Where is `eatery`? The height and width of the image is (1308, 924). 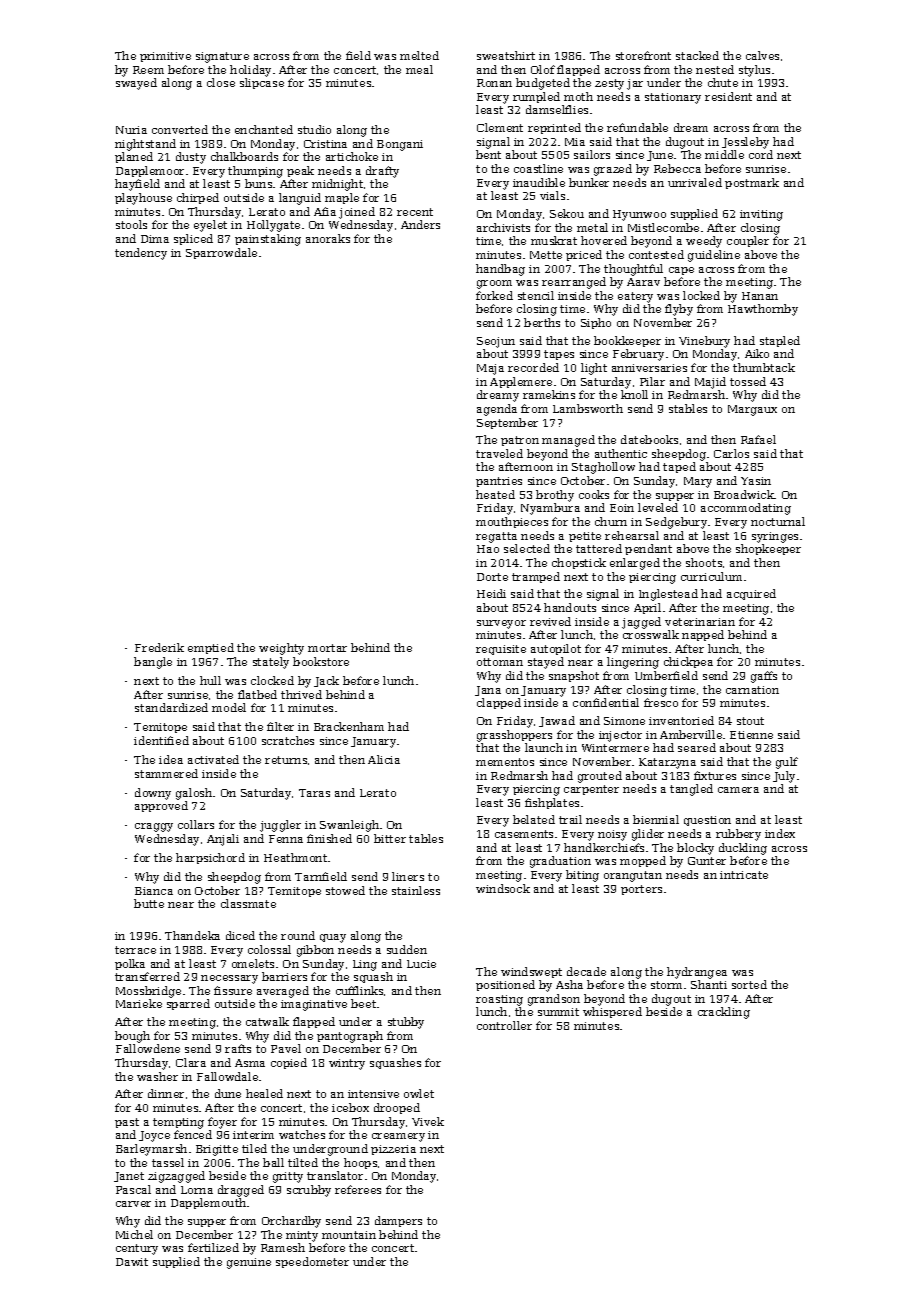
eatery is located at coordinates (635, 297).
